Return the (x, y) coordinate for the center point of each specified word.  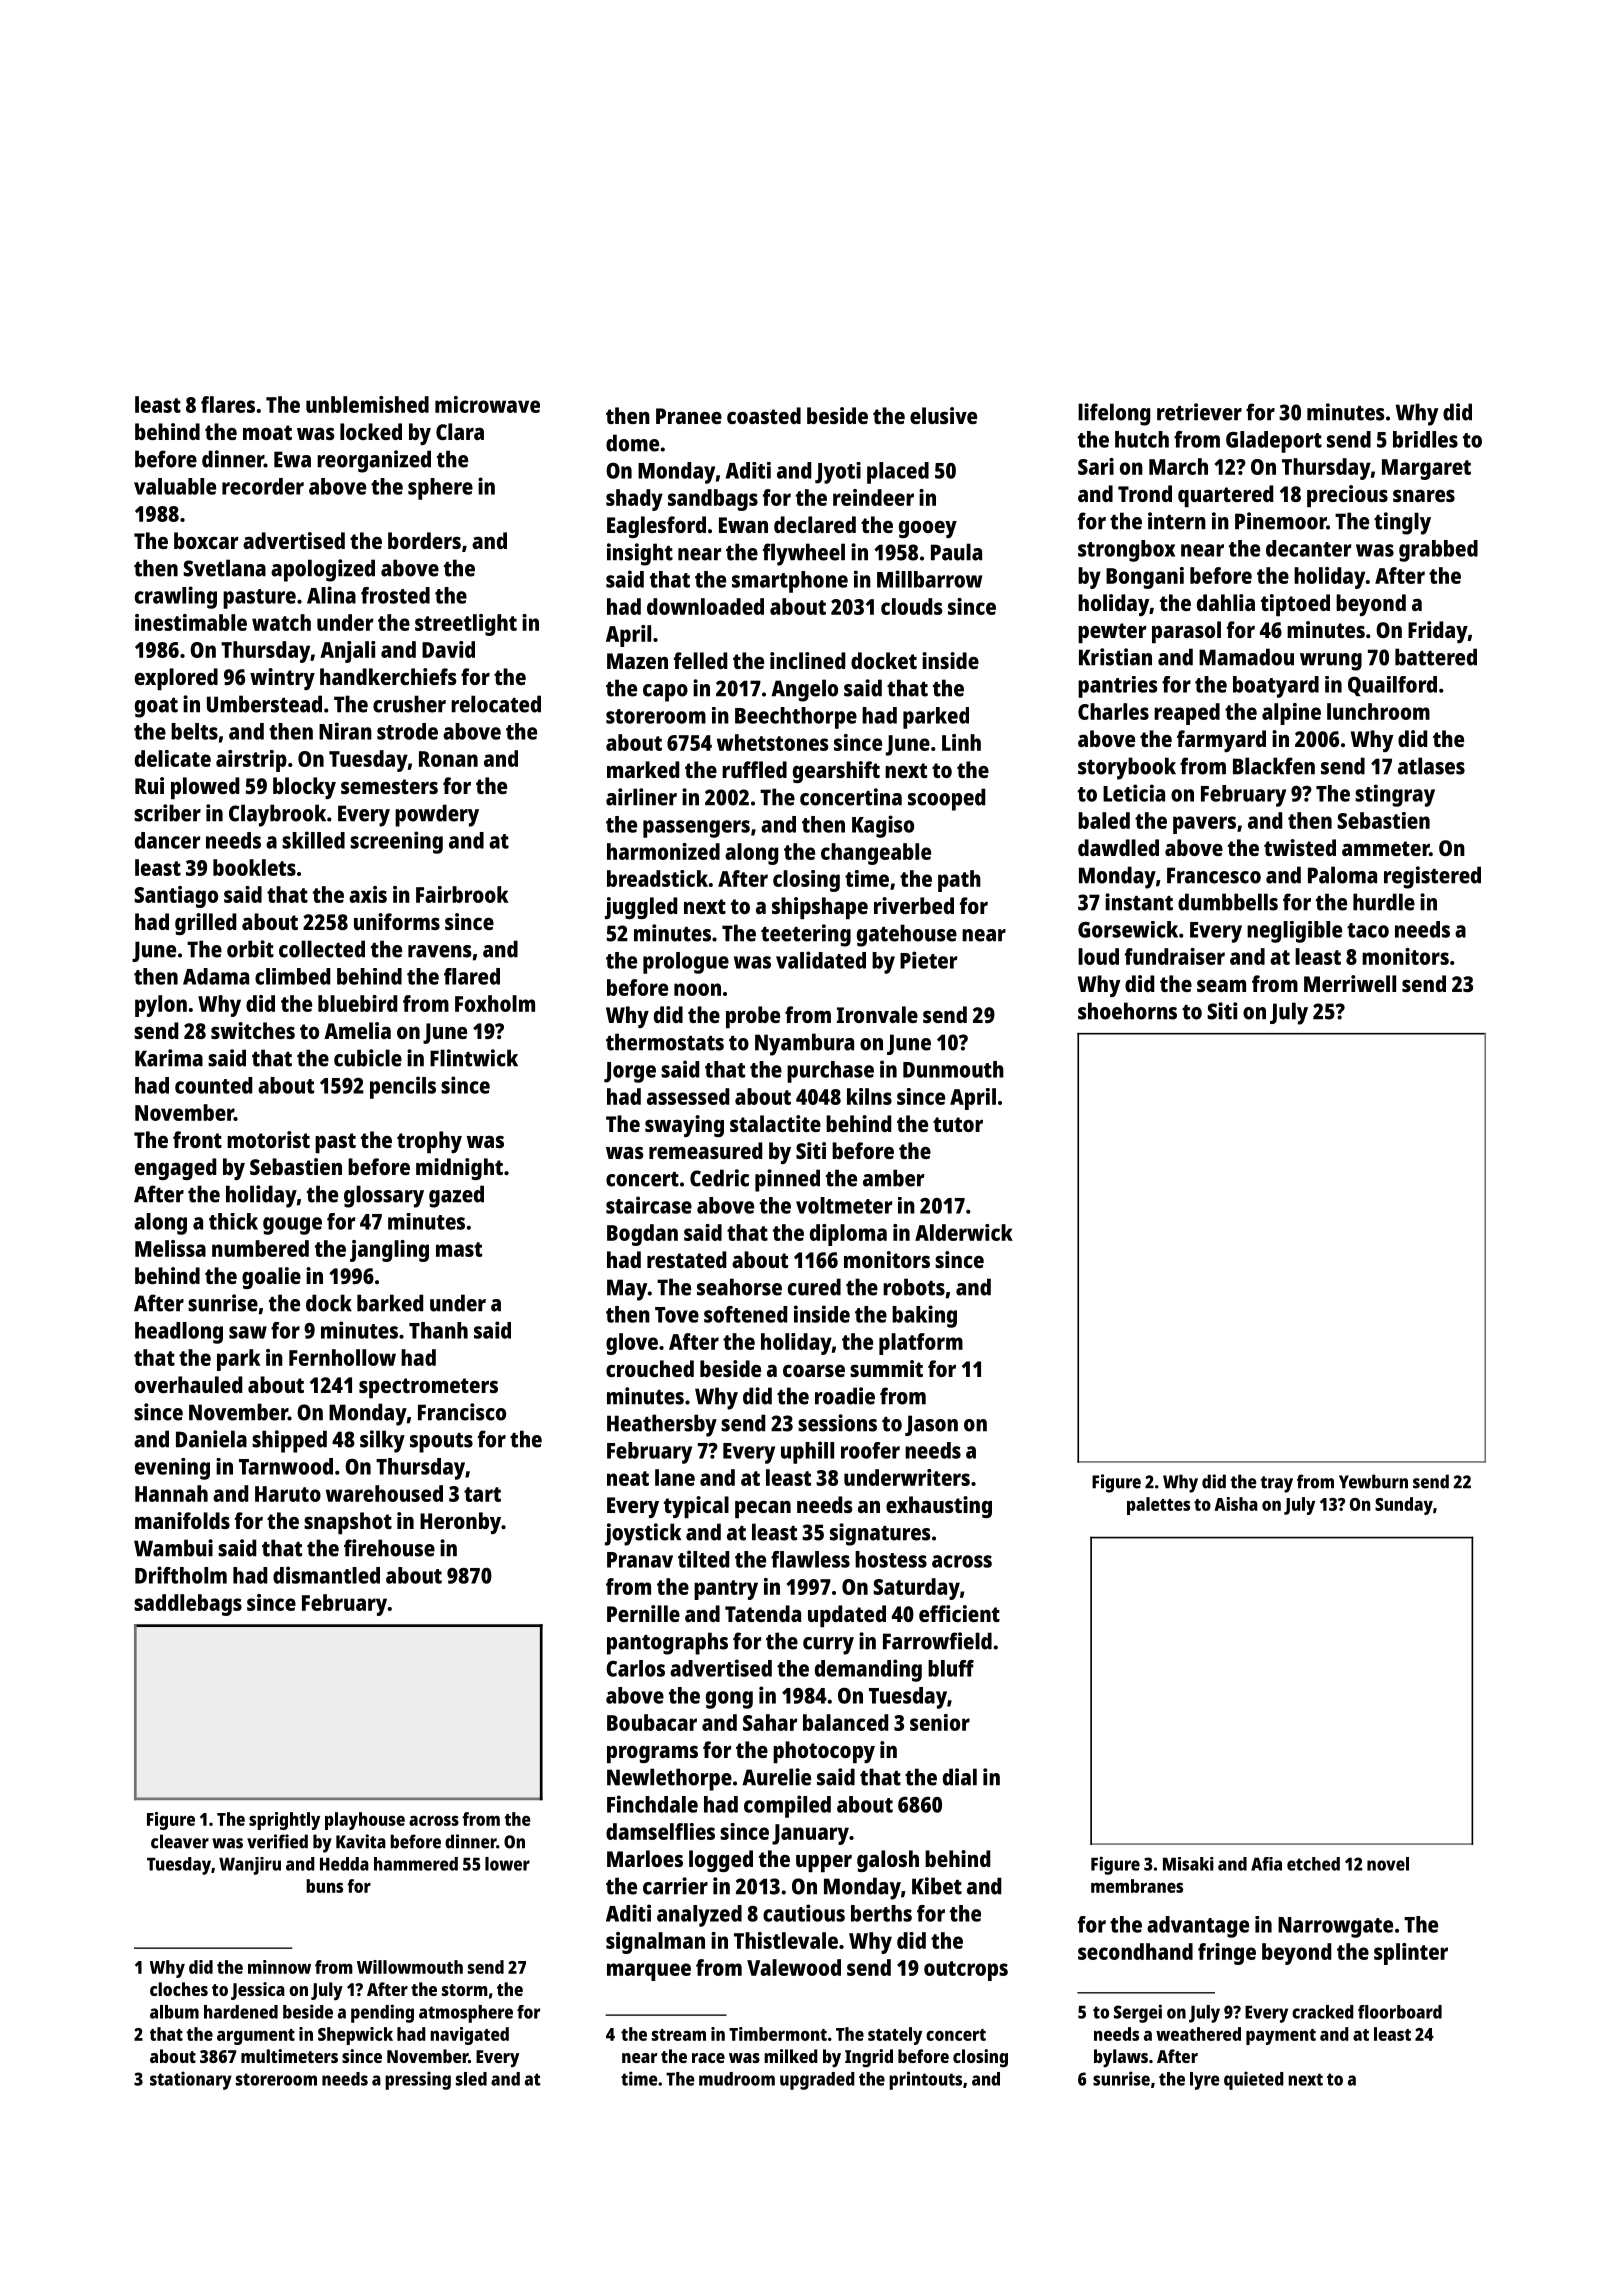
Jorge (630, 1072)
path (959, 881)
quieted (1254, 2080)
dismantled (326, 1575)
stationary (191, 2080)
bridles (1425, 439)
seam (1221, 986)
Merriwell (1350, 983)
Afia (1266, 1864)
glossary (384, 1196)
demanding (868, 1670)
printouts (925, 2080)
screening (396, 842)
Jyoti (838, 473)
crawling (176, 597)
